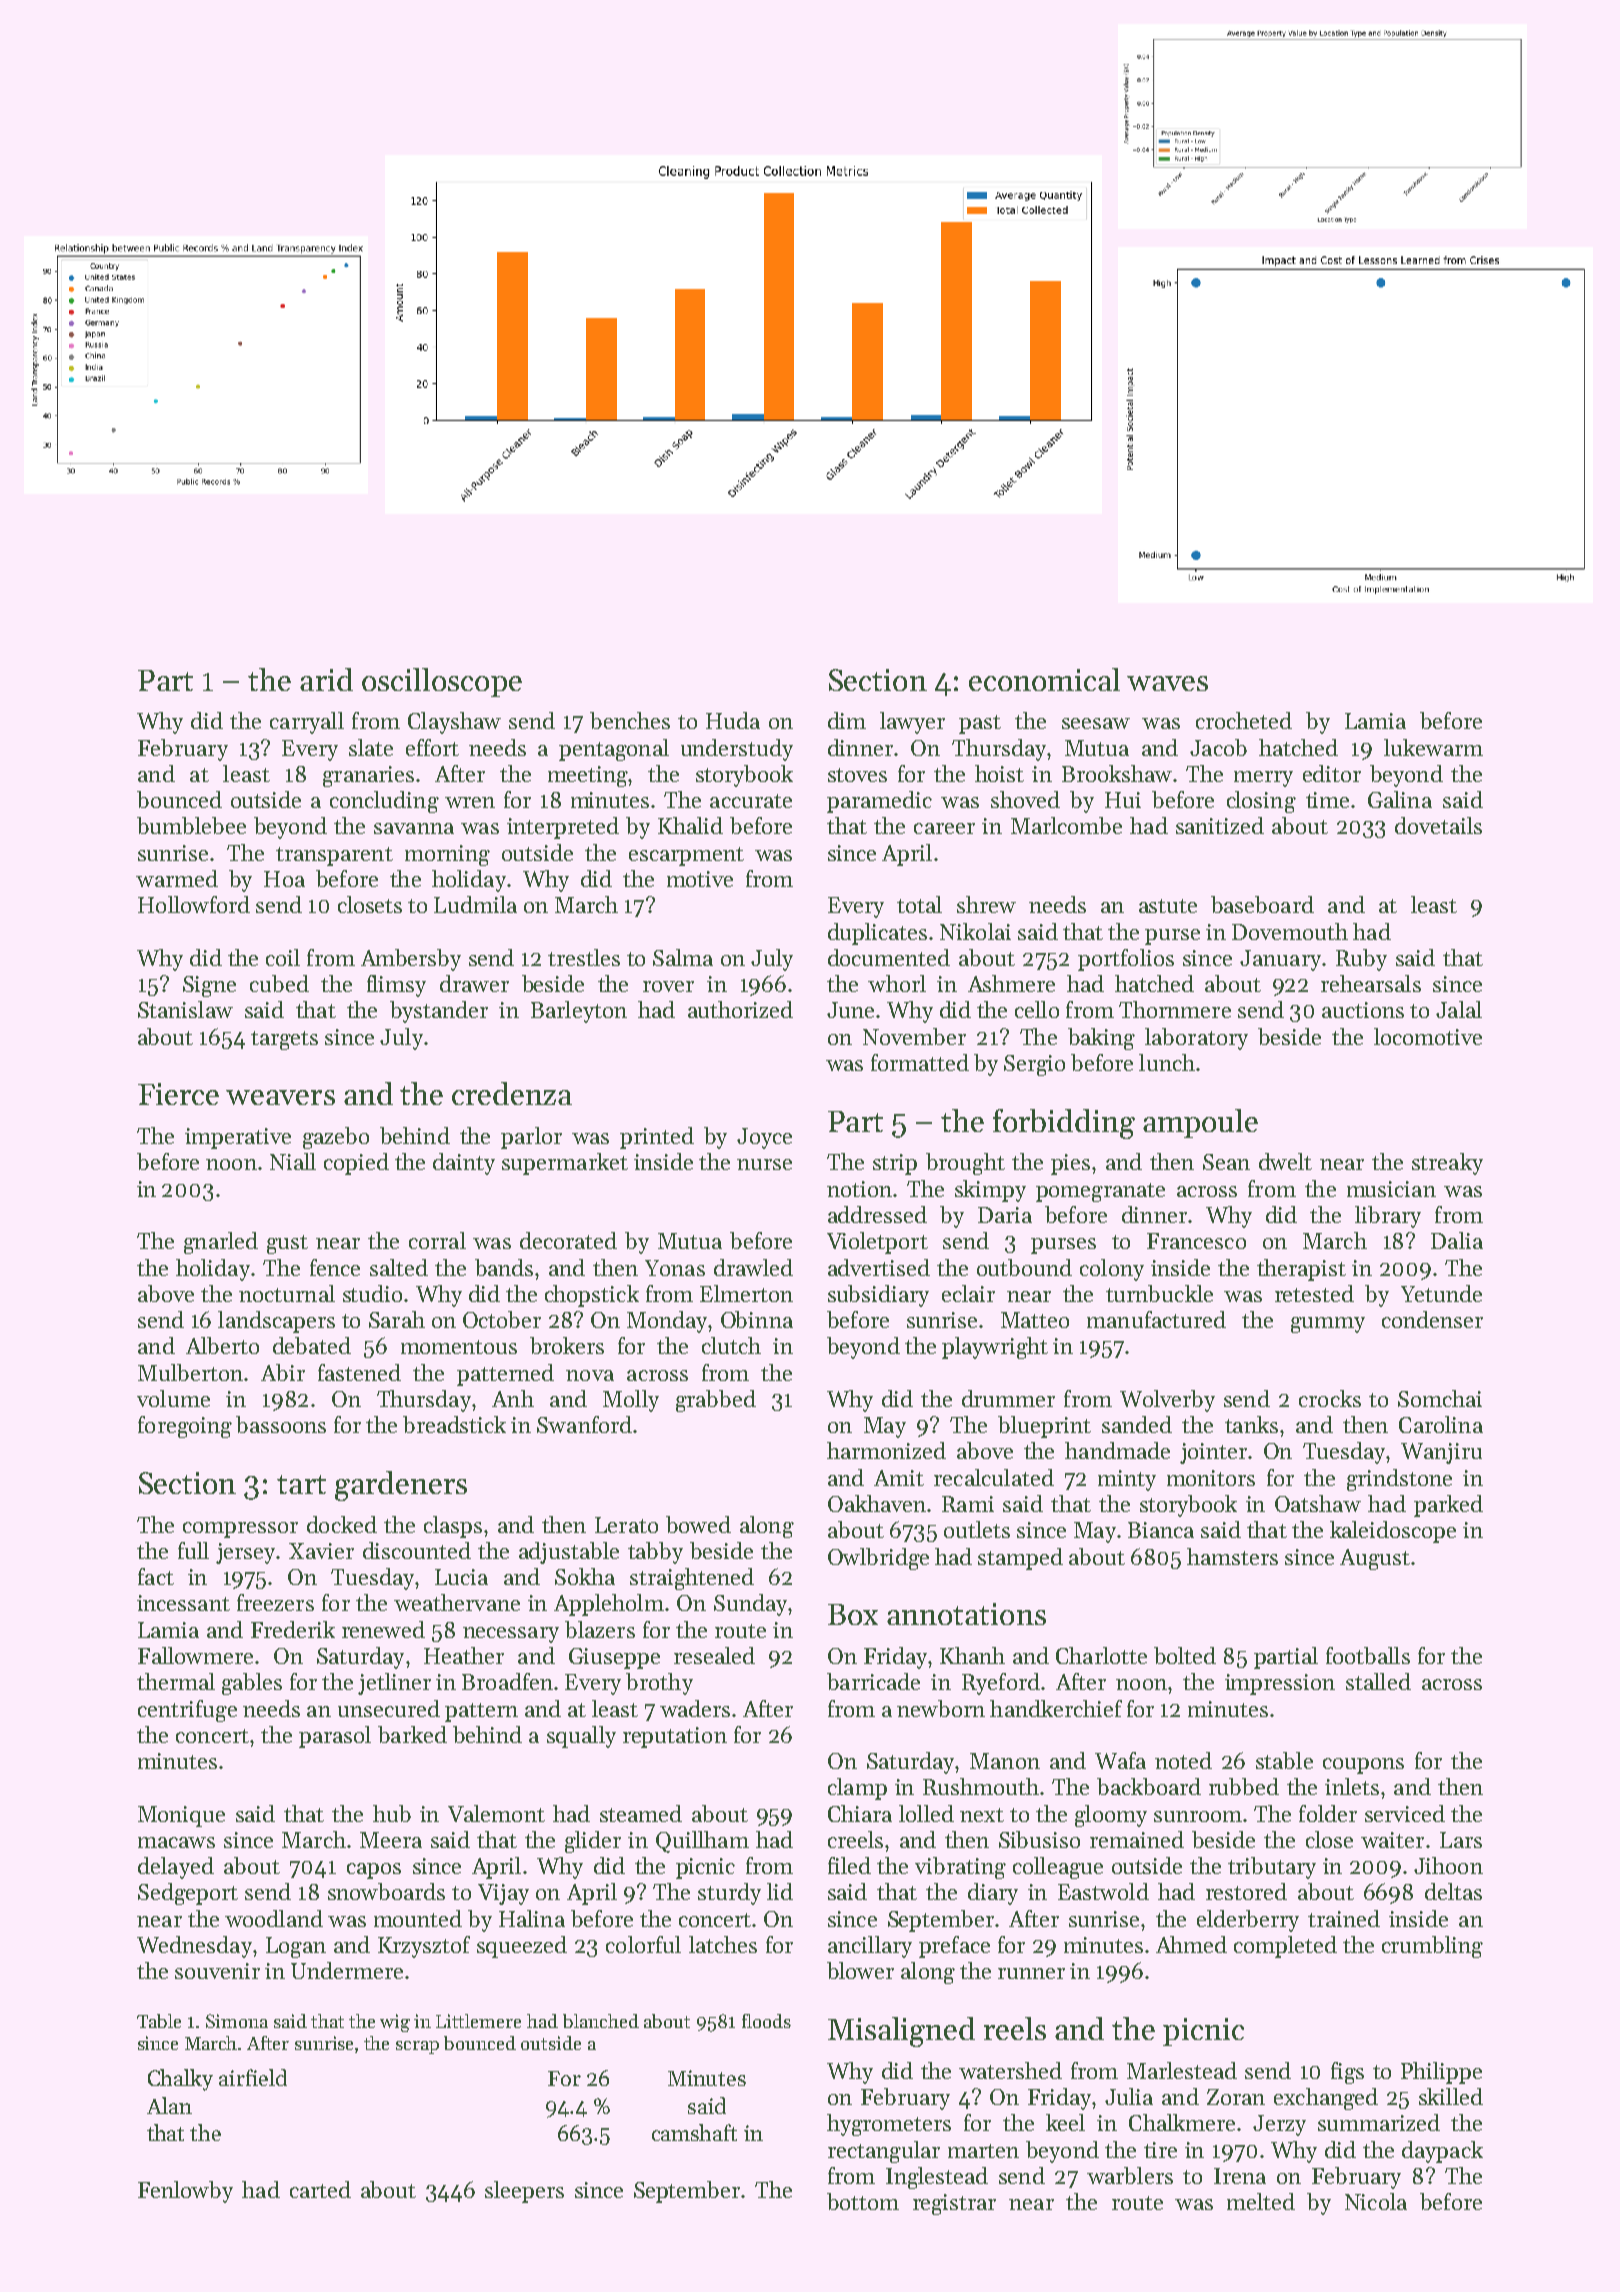  I want to click on Violetport, so click(877, 1243).
